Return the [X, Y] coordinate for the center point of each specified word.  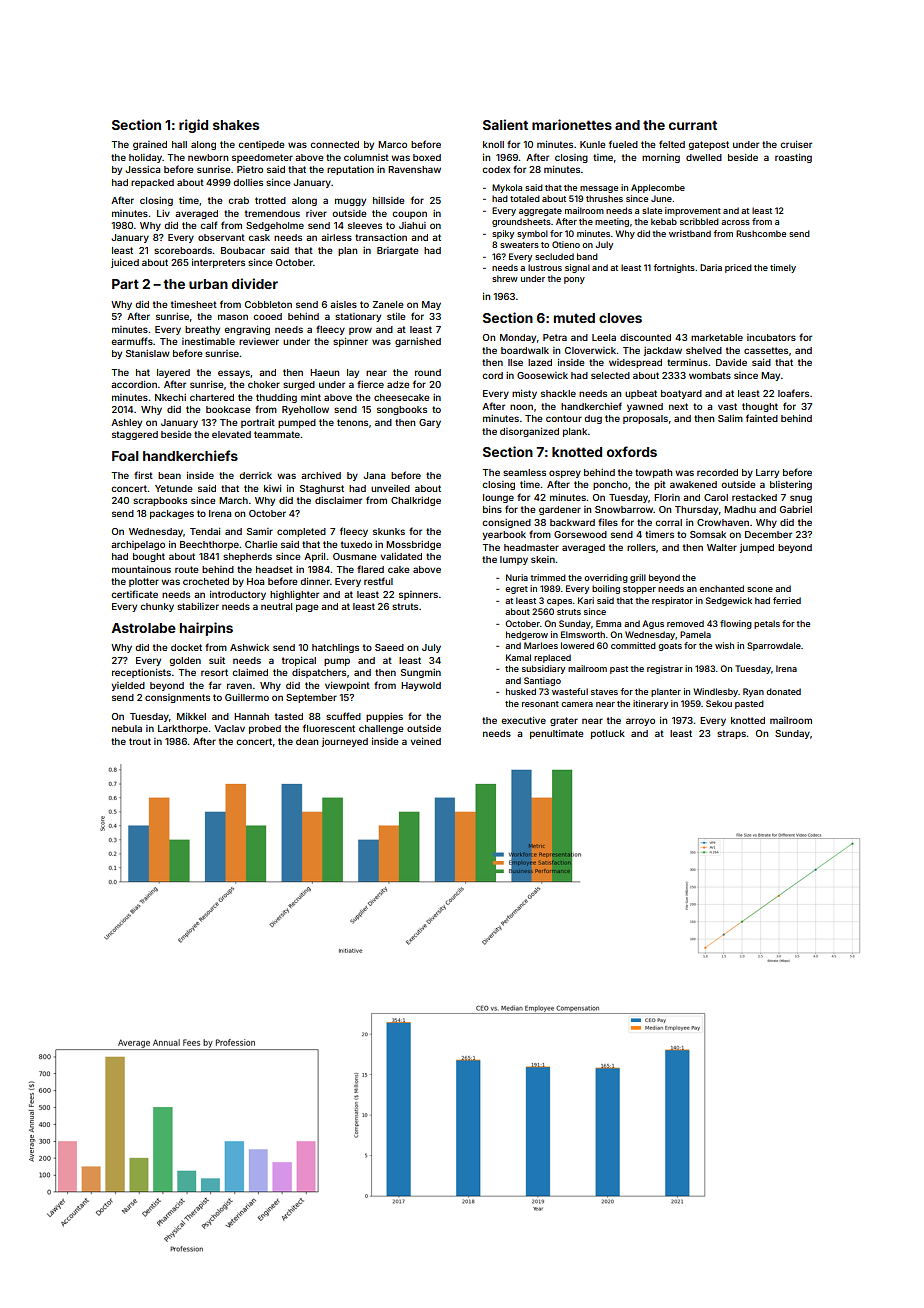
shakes [236, 125]
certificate [134, 594]
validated [401, 556]
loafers [793, 393]
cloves [620, 318]
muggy [350, 202]
